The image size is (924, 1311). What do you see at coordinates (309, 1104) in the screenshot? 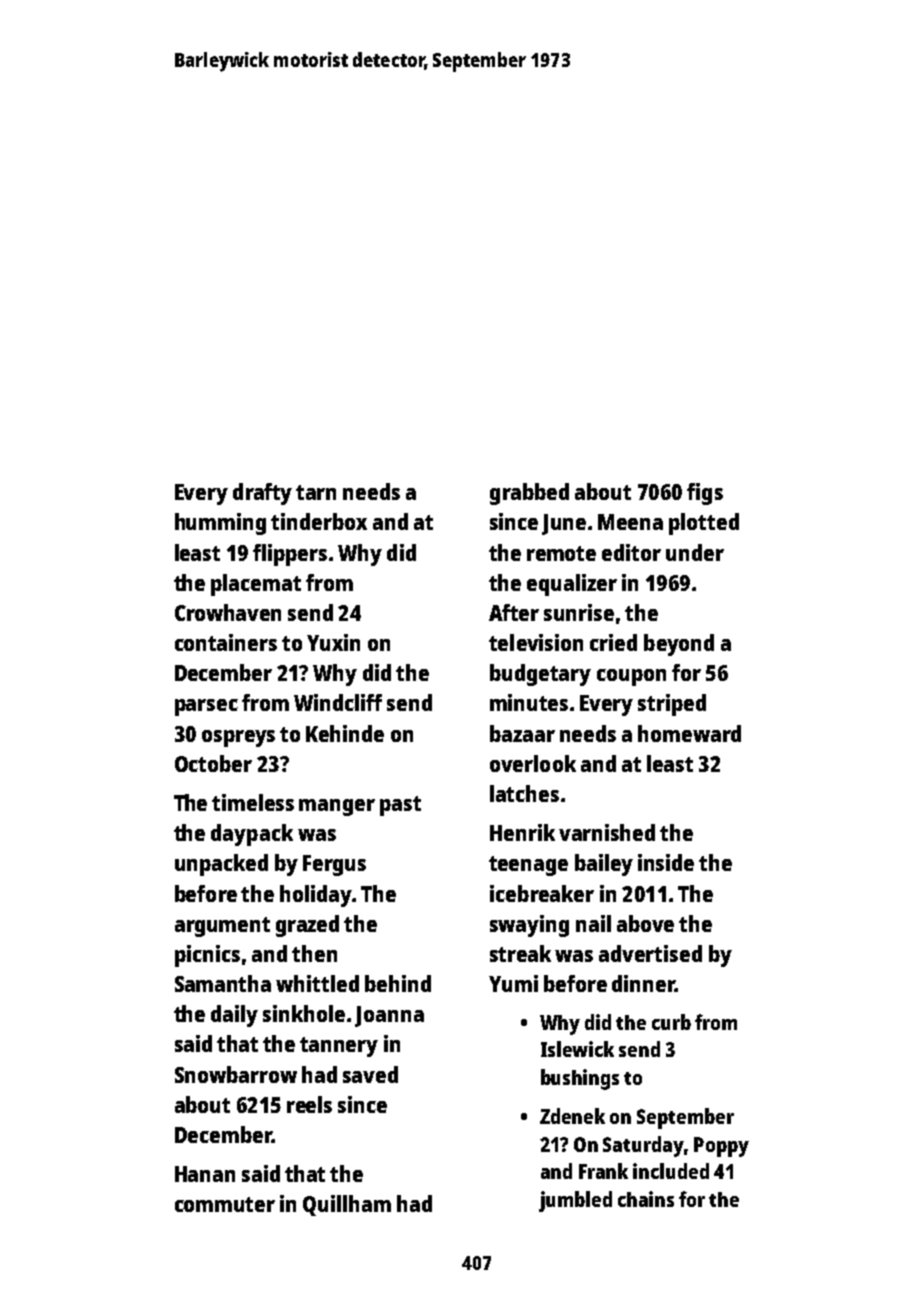
I see `reels` at bounding box center [309, 1104].
